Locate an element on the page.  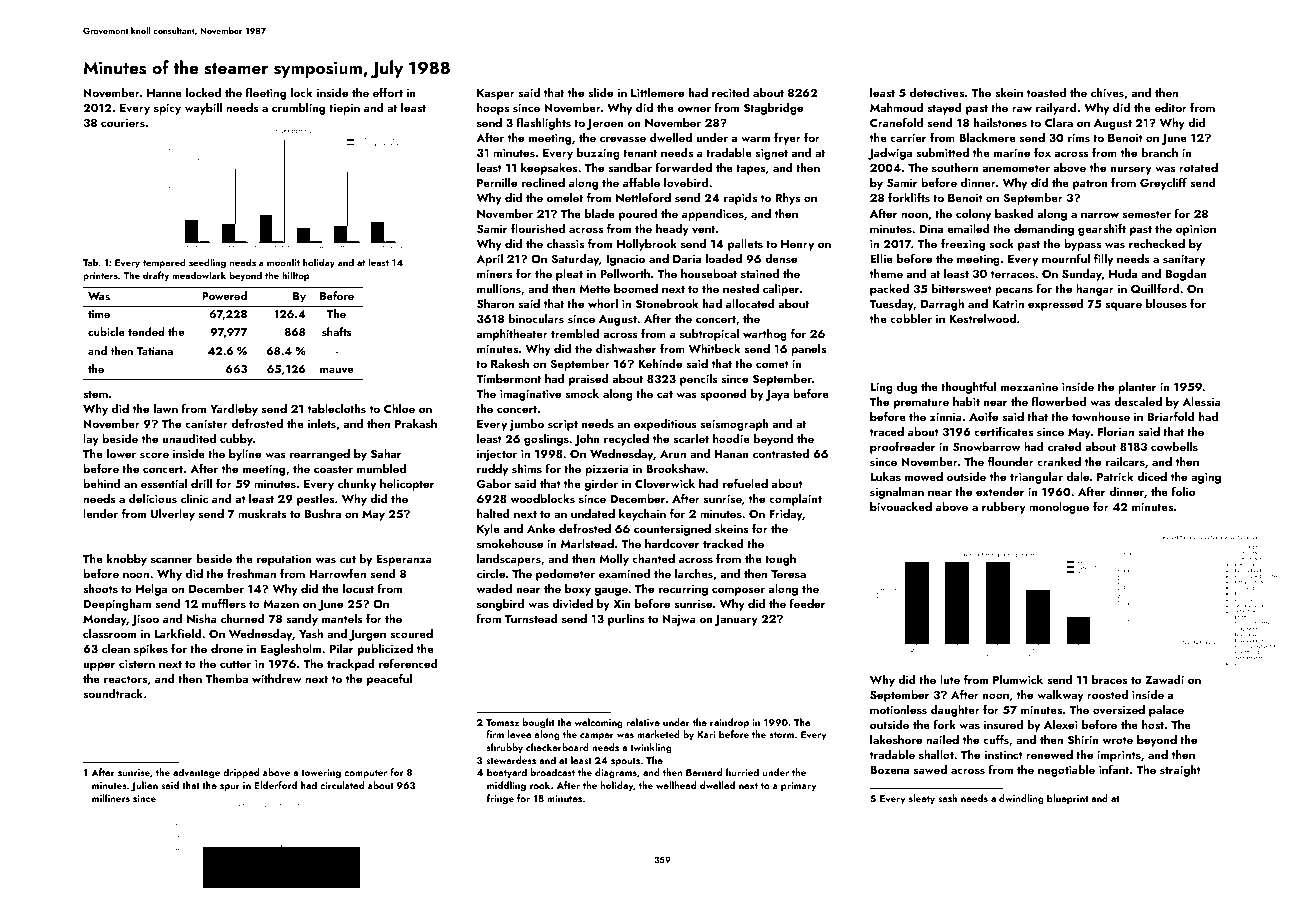
milliners is located at coordinates (111, 798).
